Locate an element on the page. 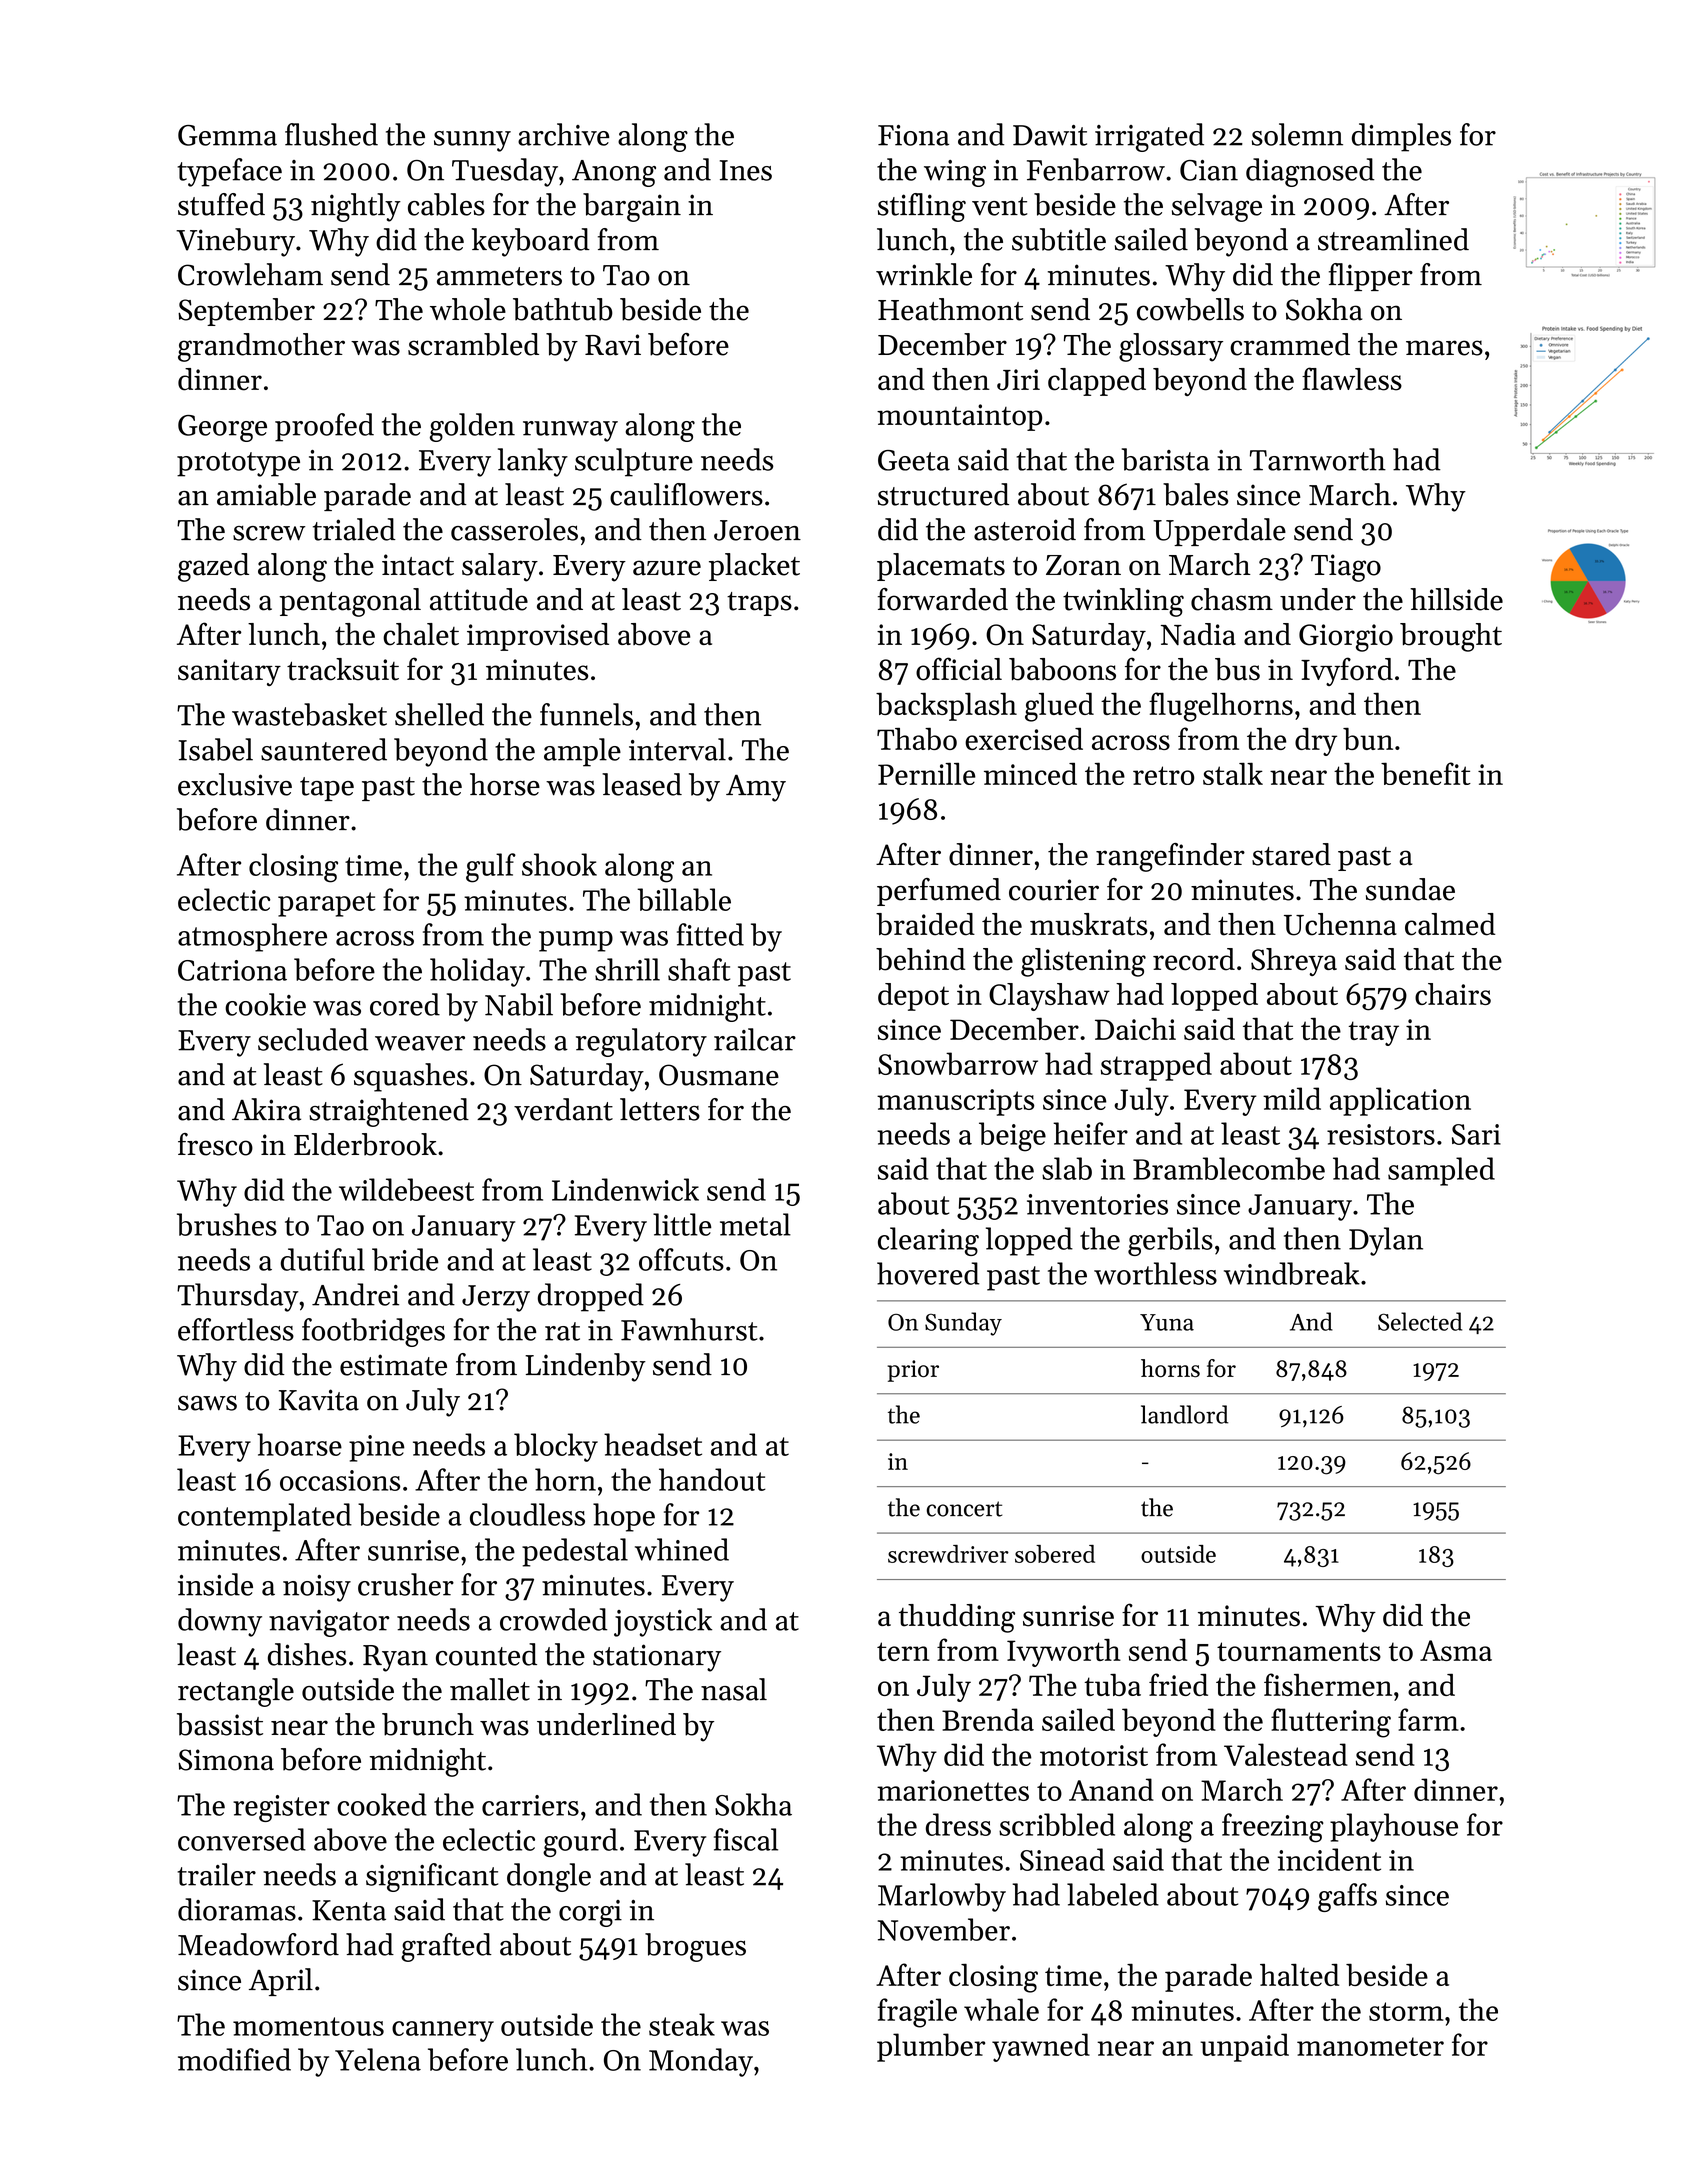 The image size is (1683, 2178). Tiago is located at coordinates (1346, 568).
